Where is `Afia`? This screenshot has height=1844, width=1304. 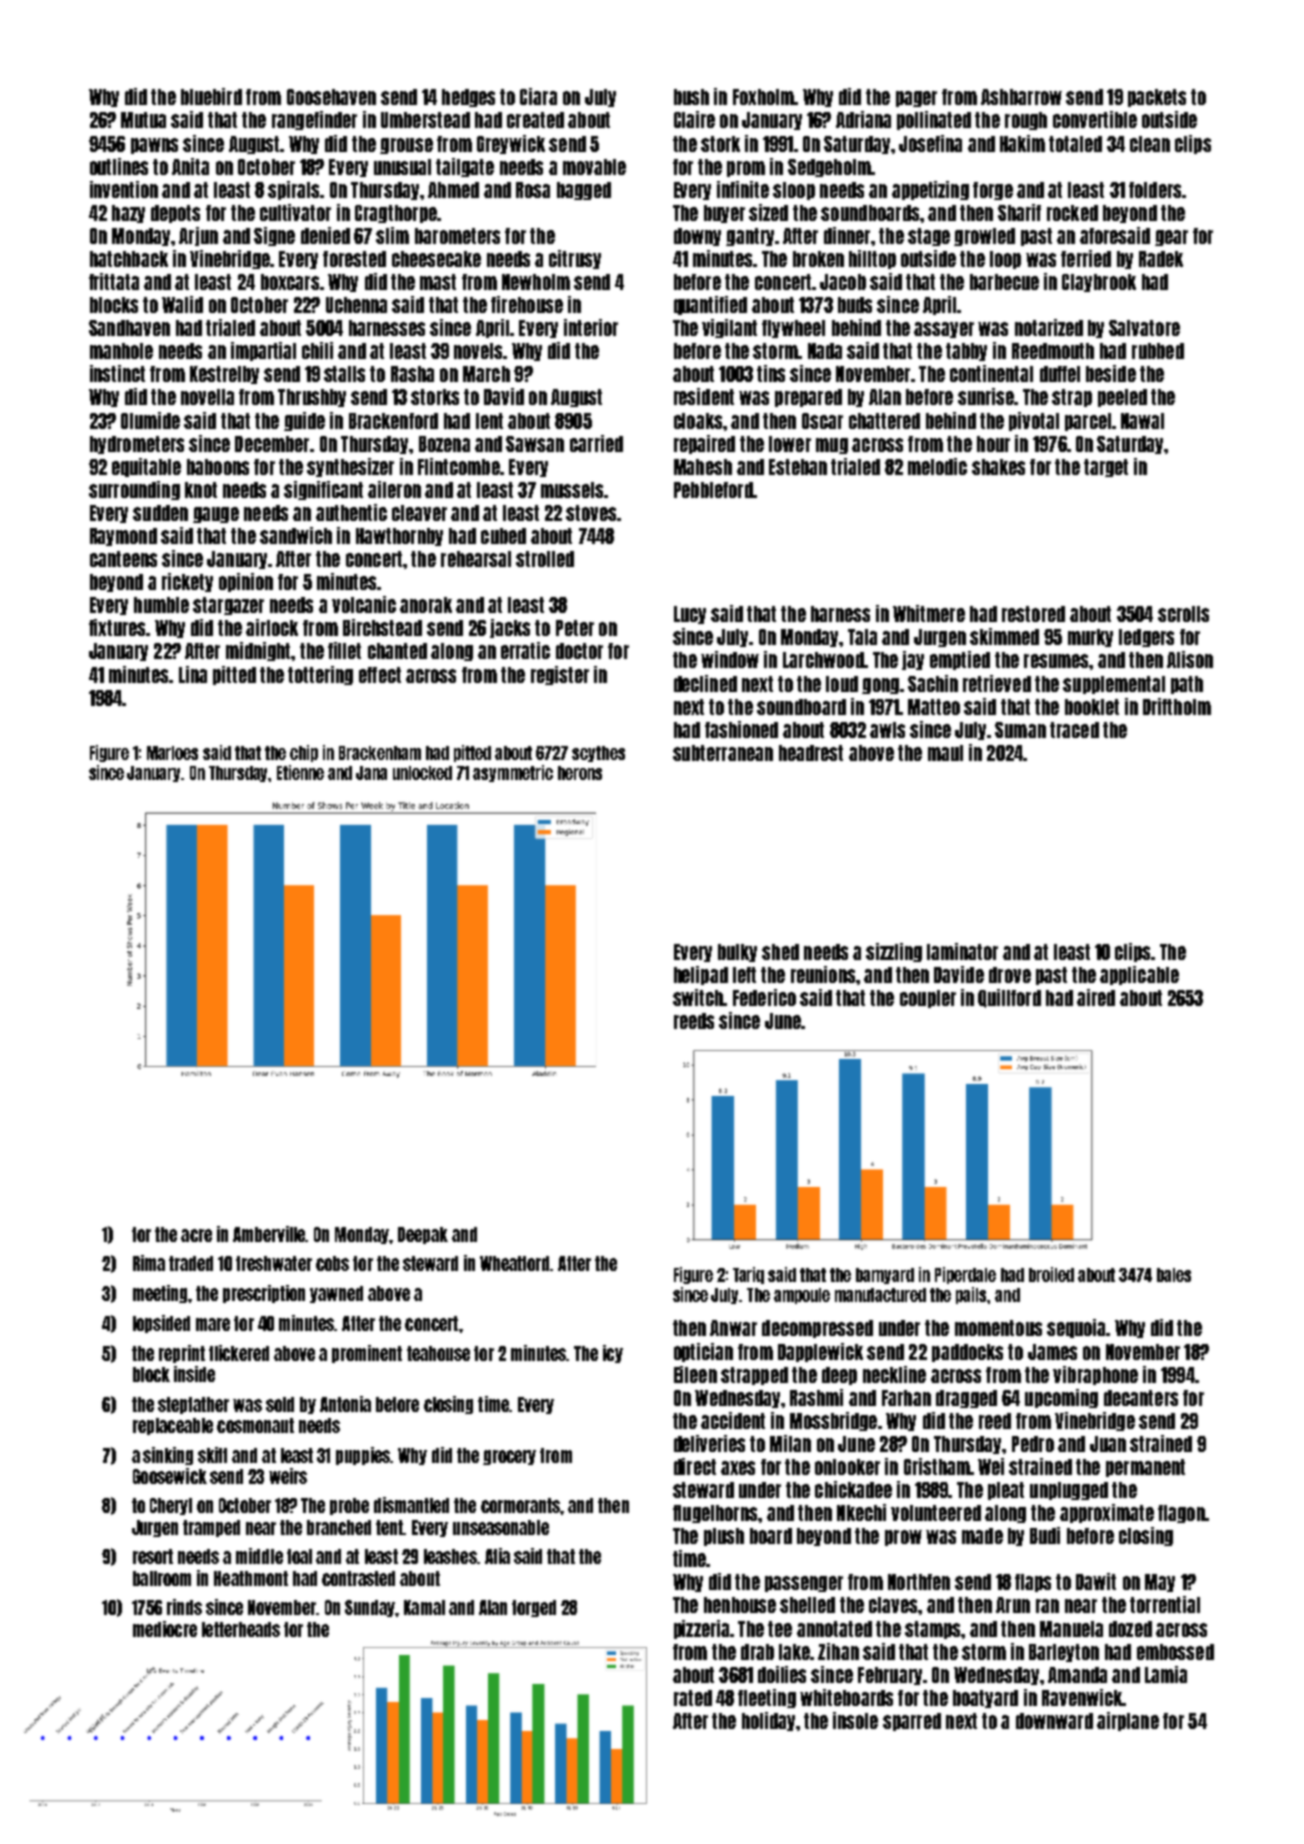 Afia is located at coordinates (497, 1556).
